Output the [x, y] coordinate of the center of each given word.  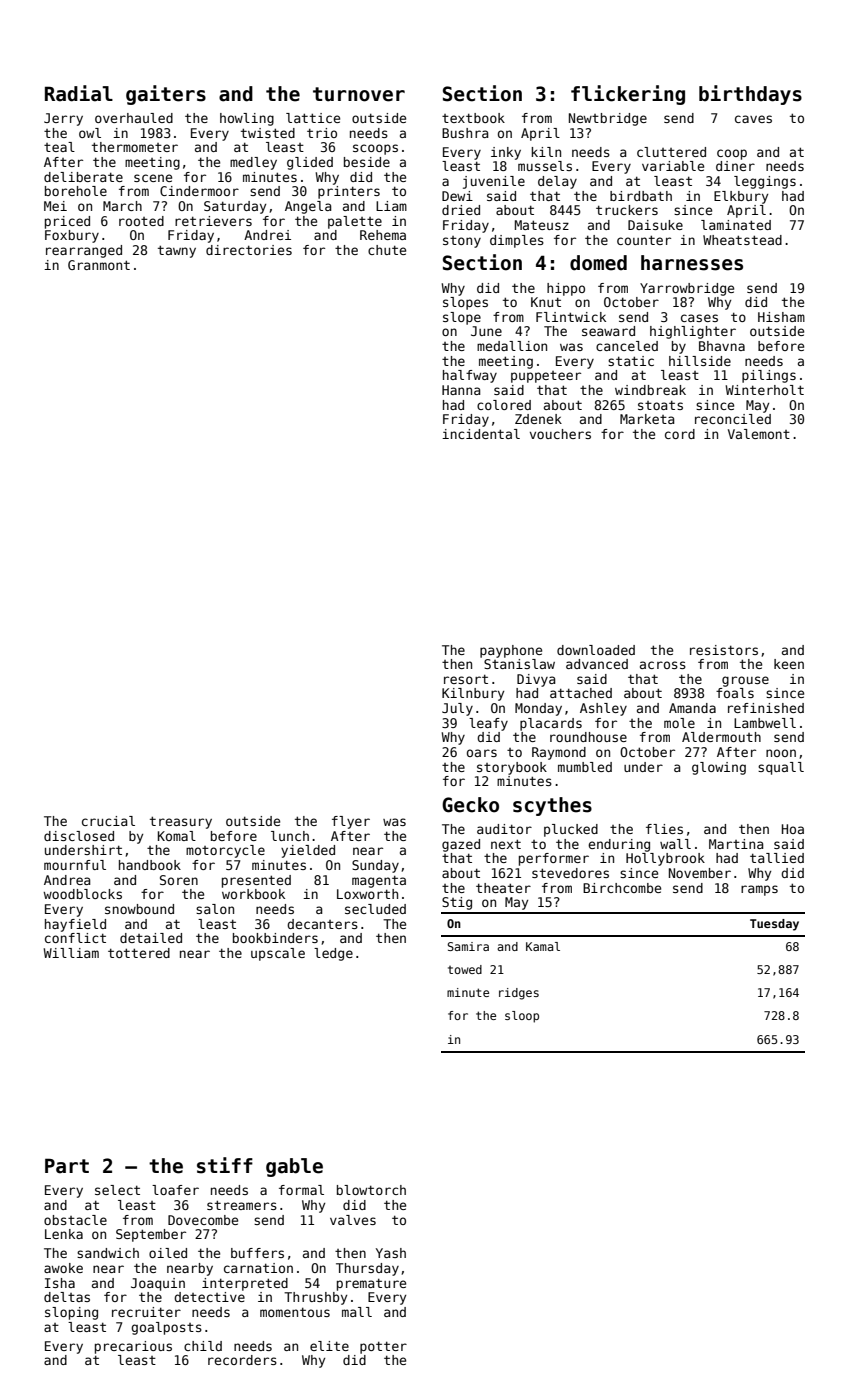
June [486, 331]
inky [506, 153]
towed [465, 969]
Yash [391, 1253]
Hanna [461, 390]
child [203, 1346]
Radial [79, 93]
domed [598, 263]
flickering [628, 95]
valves [353, 1220]
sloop [522, 1017]
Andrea [67, 880]
